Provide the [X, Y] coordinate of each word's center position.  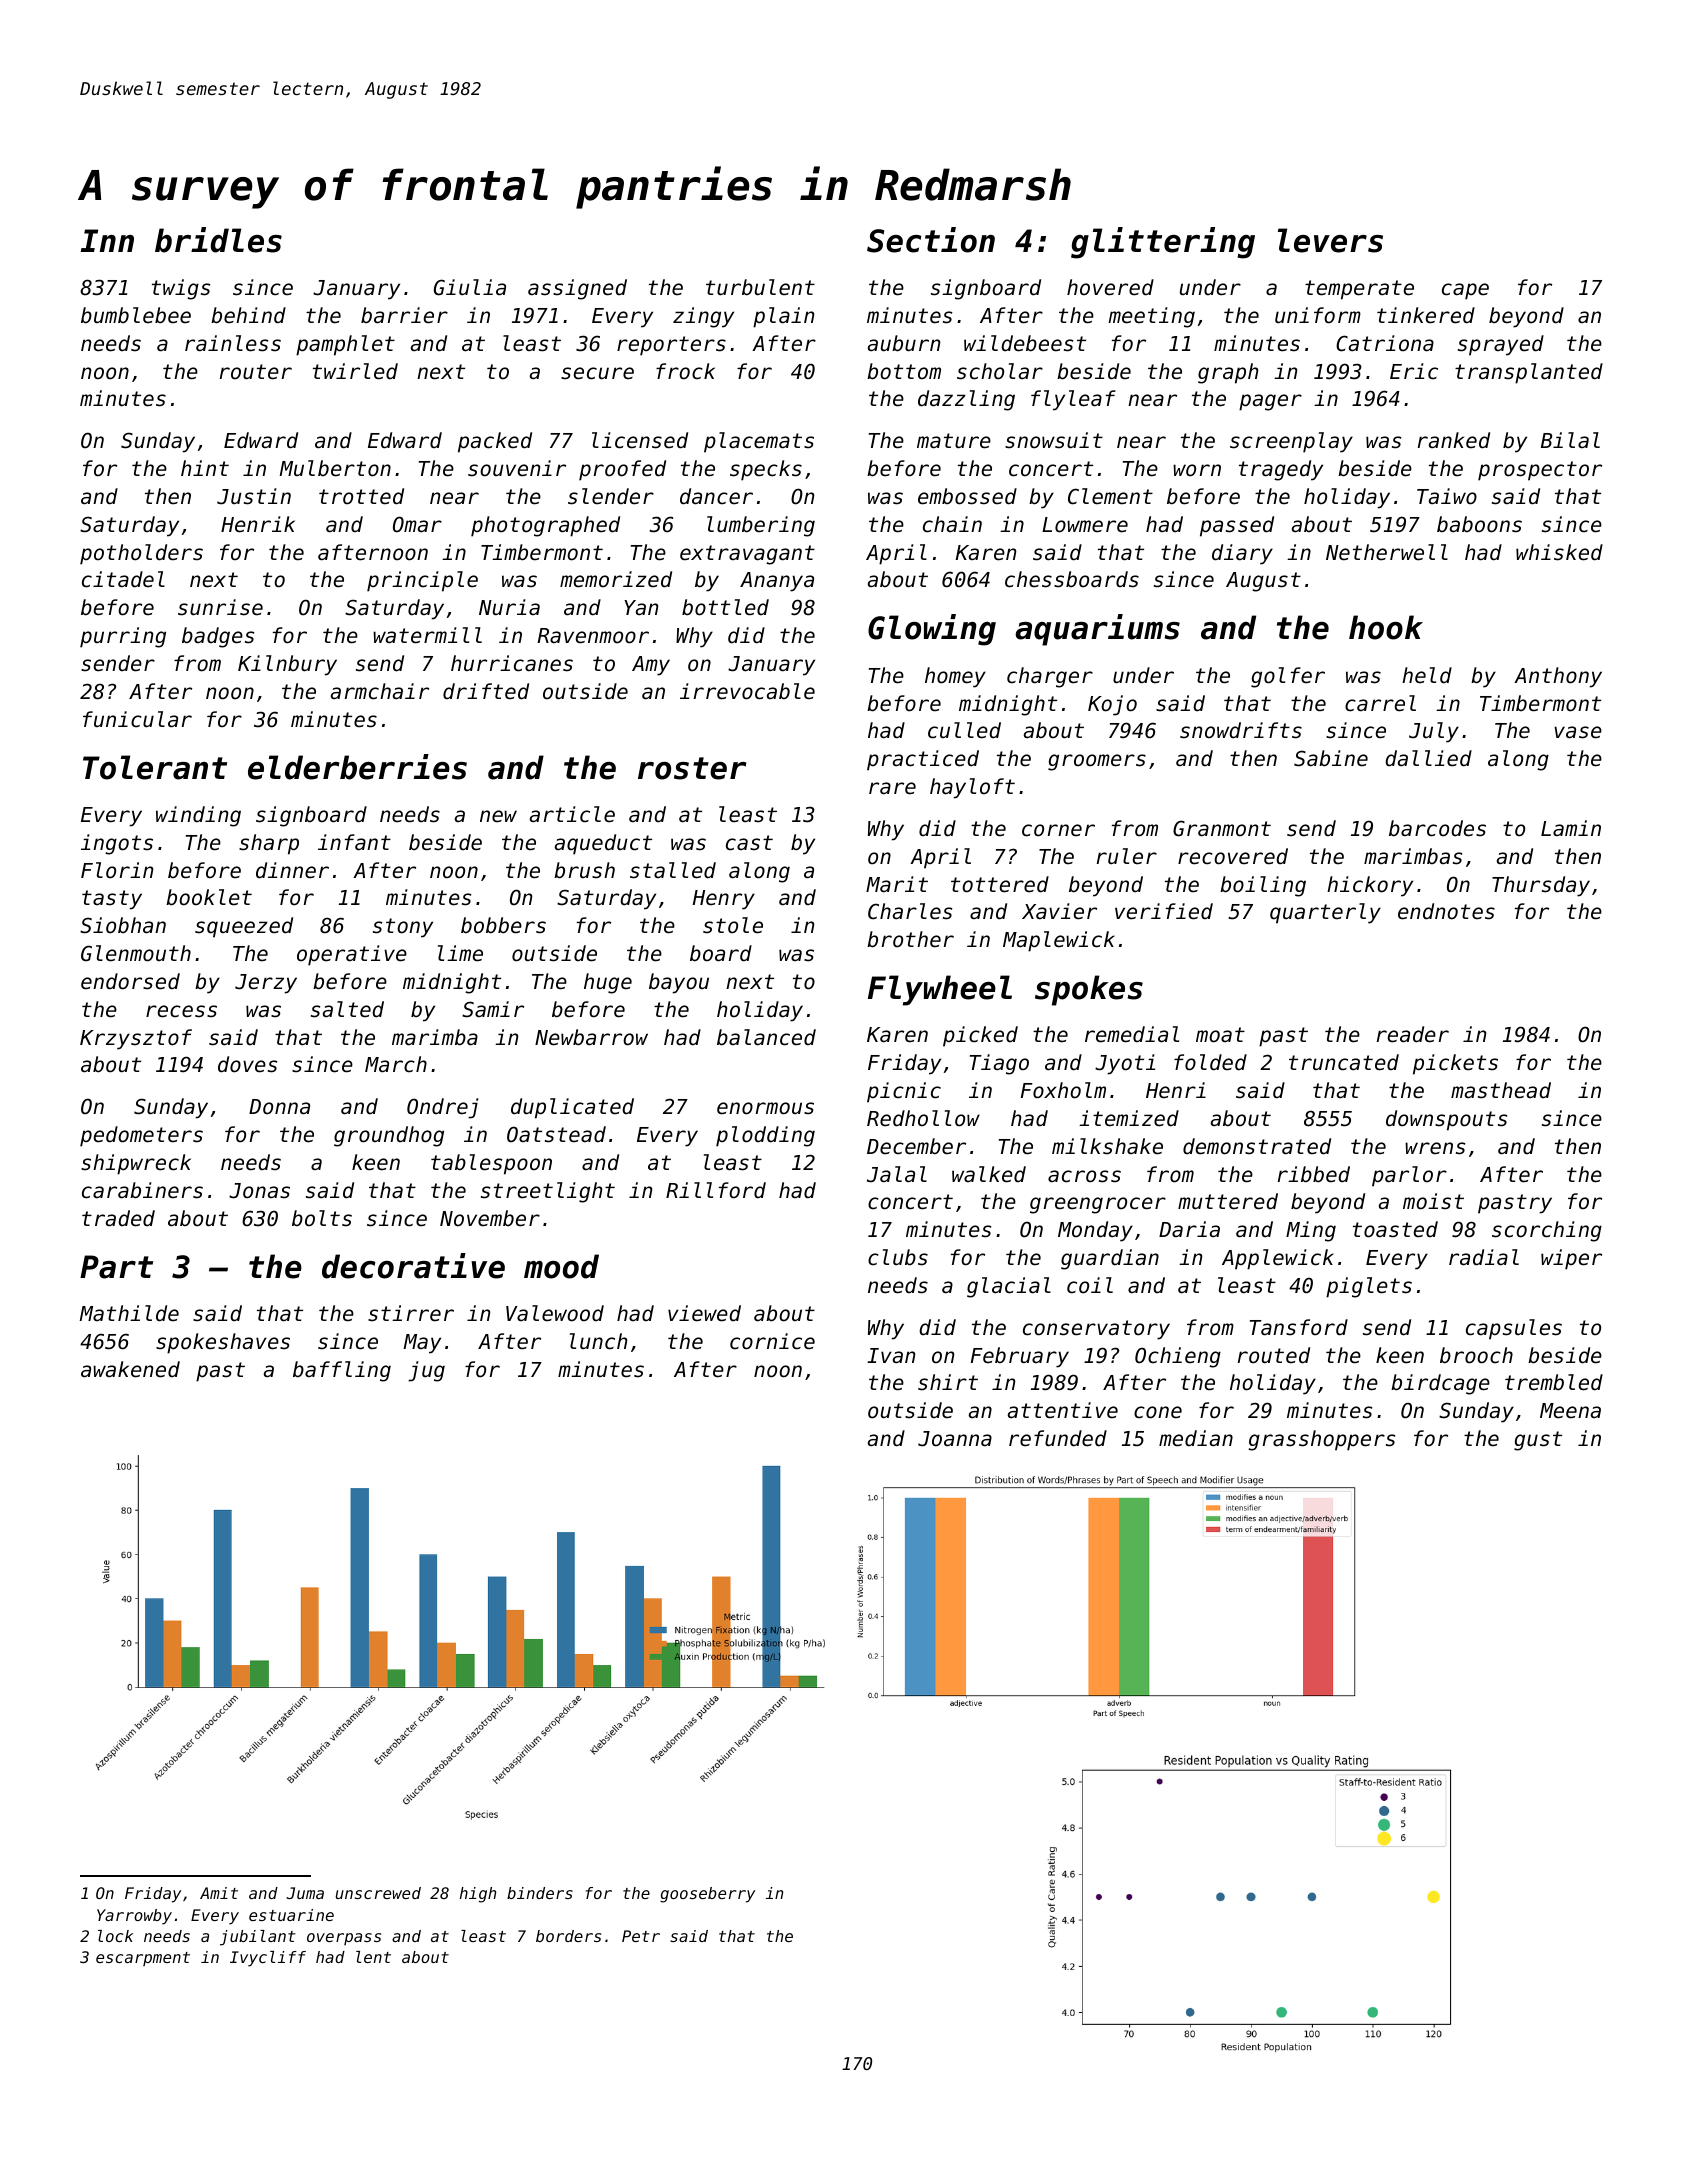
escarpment [143, 1959]
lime [460, 953]
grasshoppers [1321, 1440]
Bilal [1570, 440]
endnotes [1446, 911]
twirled [355, 371]
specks [766, 470]
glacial [1009, 1287]
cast [749, 843]
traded [118, 1218]
